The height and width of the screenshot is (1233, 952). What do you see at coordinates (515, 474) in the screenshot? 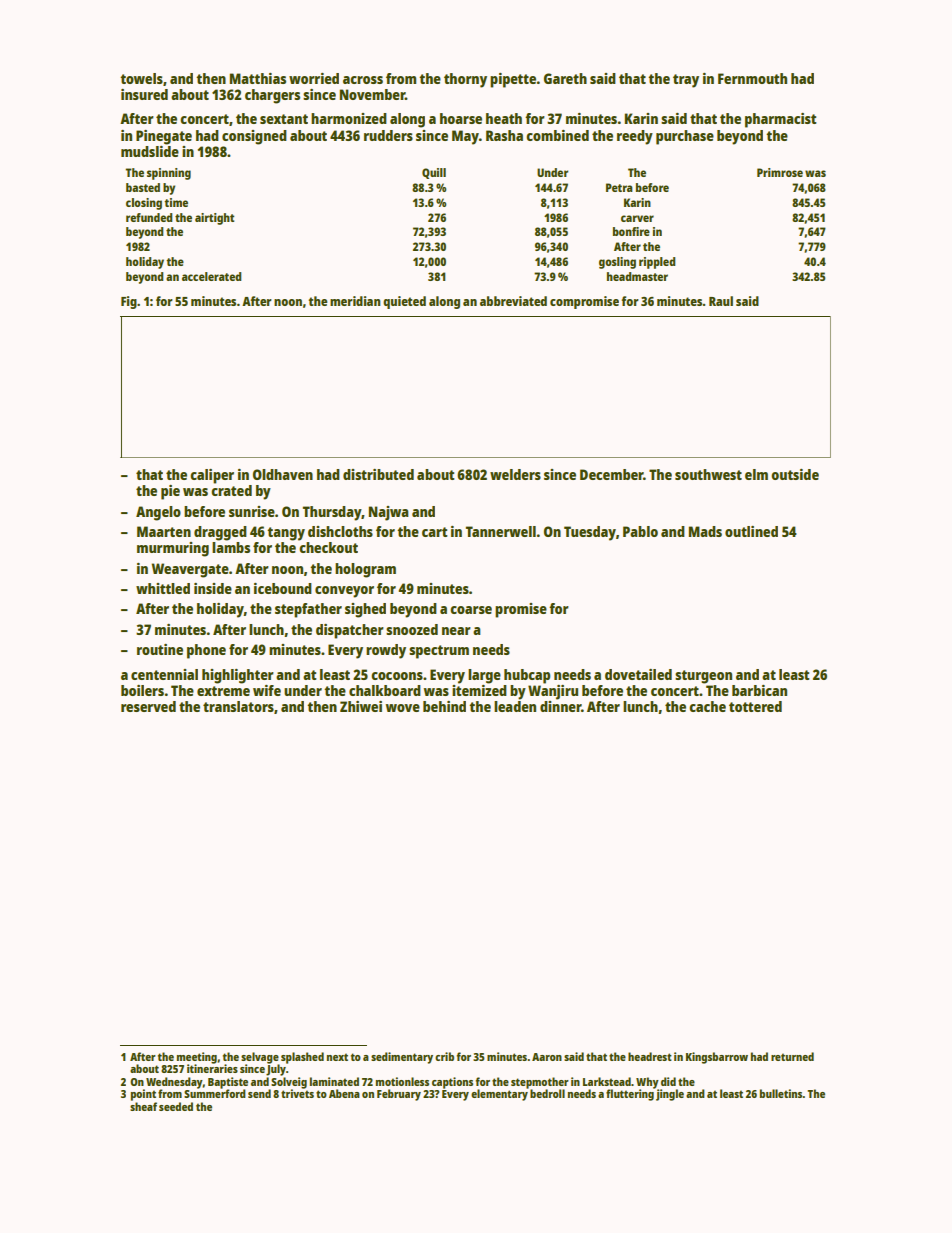
I see `welders` at bounding box center [515, 474].
